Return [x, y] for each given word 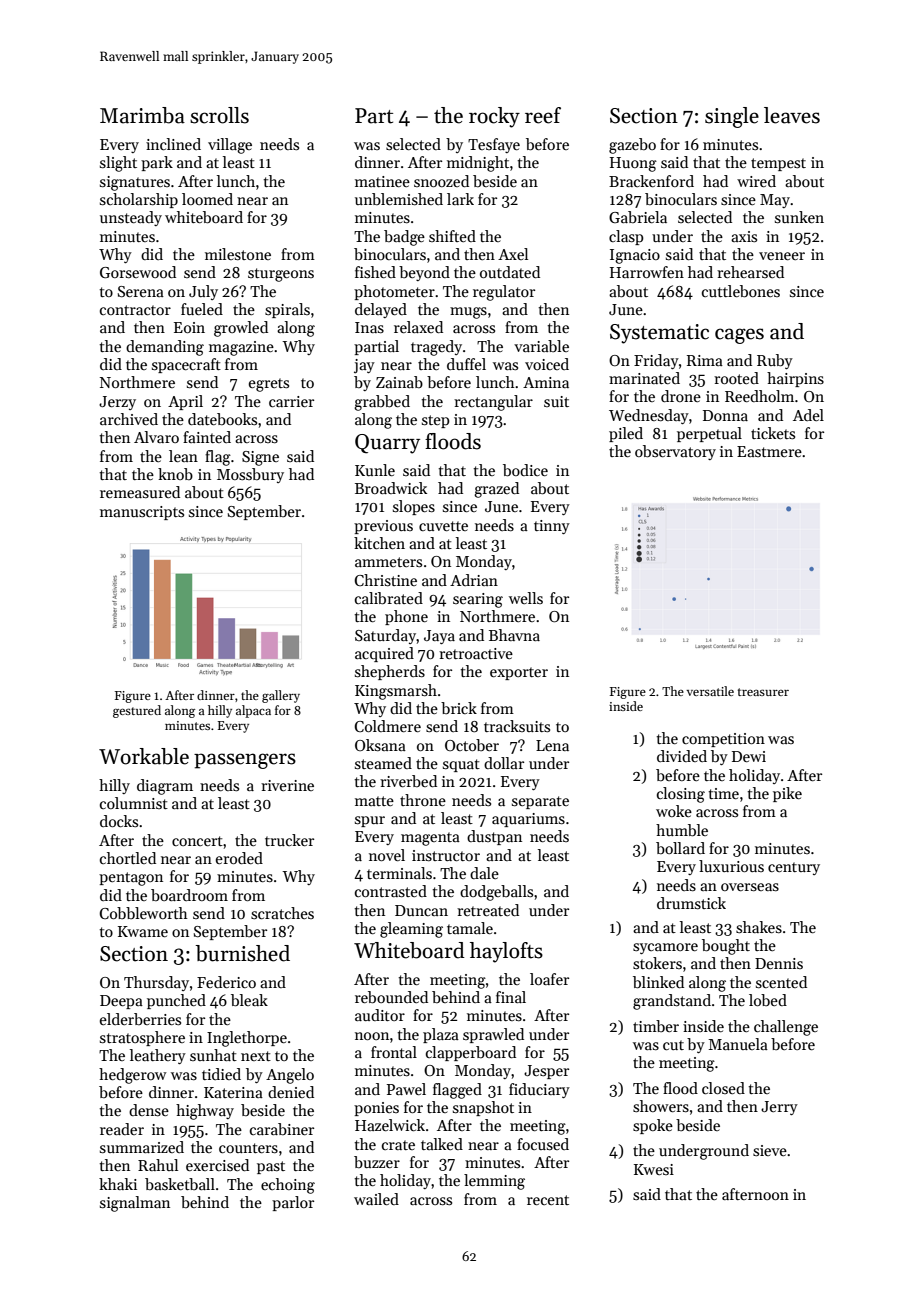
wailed [376, 1199]
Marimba [142, 115]
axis [744, 236]
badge [404, 238]
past [271, 1167]
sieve [770, 1150]
